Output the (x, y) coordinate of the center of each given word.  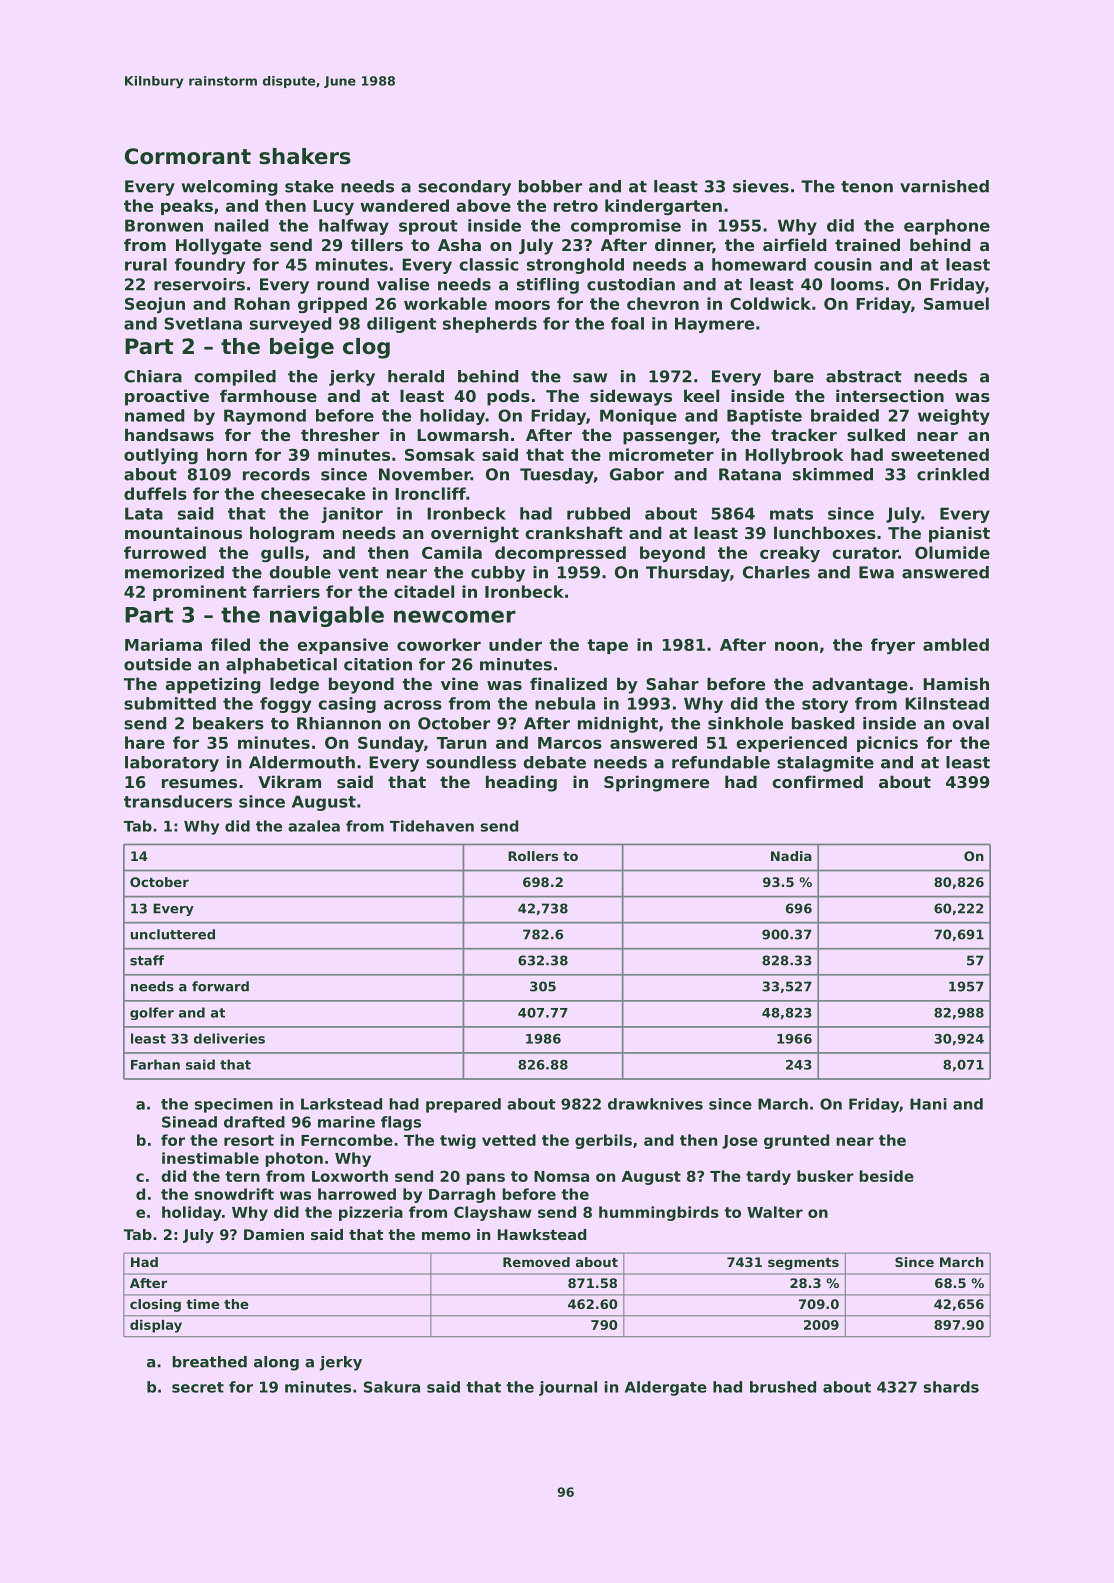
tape (607, 646)
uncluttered (173, 934)
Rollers (533, 856)
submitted (170, 703)
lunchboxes (825, 532)
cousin (843, 264)
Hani (928, 1104)
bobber (550, 186)
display (156, 1326)
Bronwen (164, 225)
